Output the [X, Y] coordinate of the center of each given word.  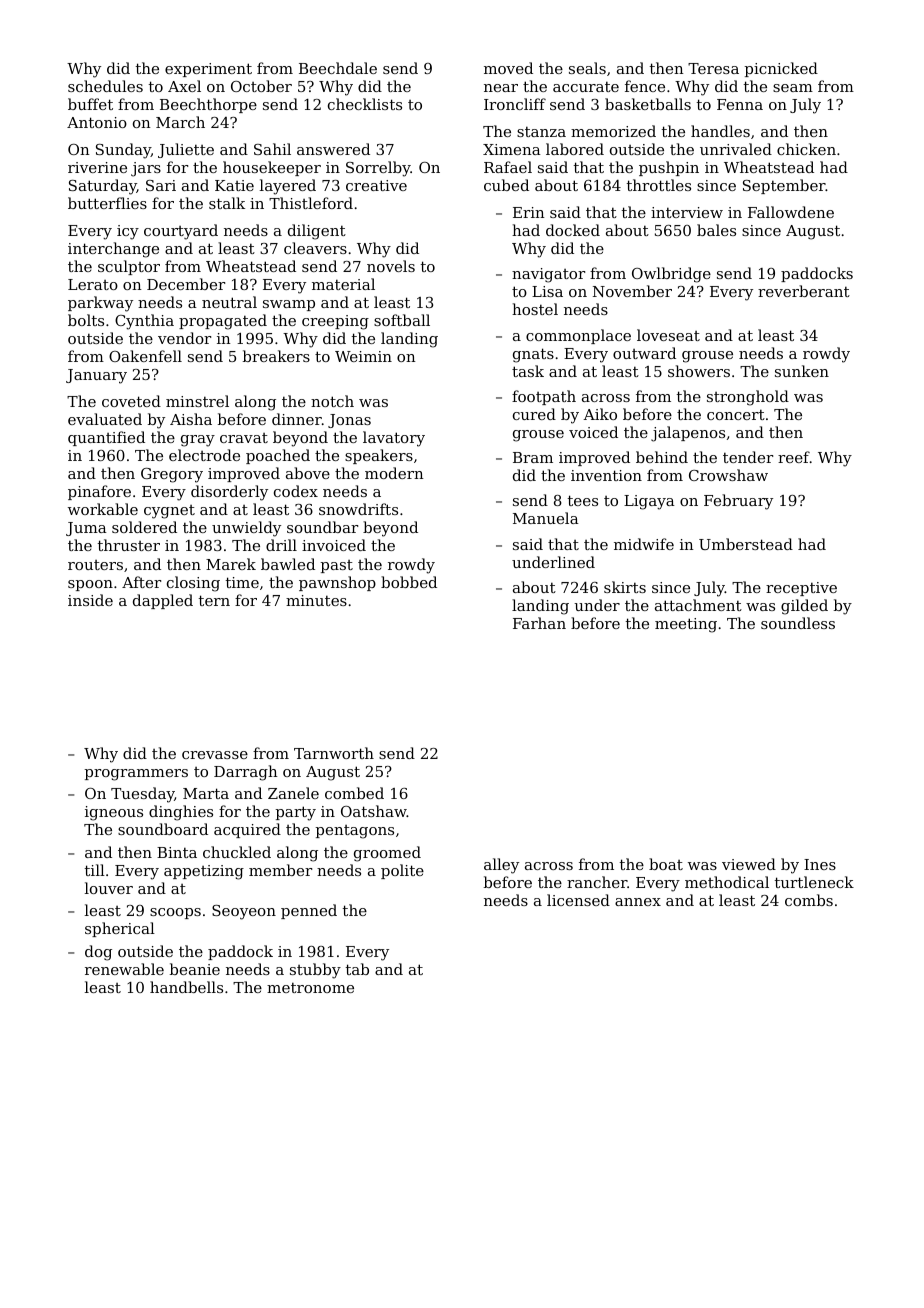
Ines [820, 864]
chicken [806, 149]
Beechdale [338, 68]
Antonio [97, 122]
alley [501, 866]
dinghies [181, 813]
